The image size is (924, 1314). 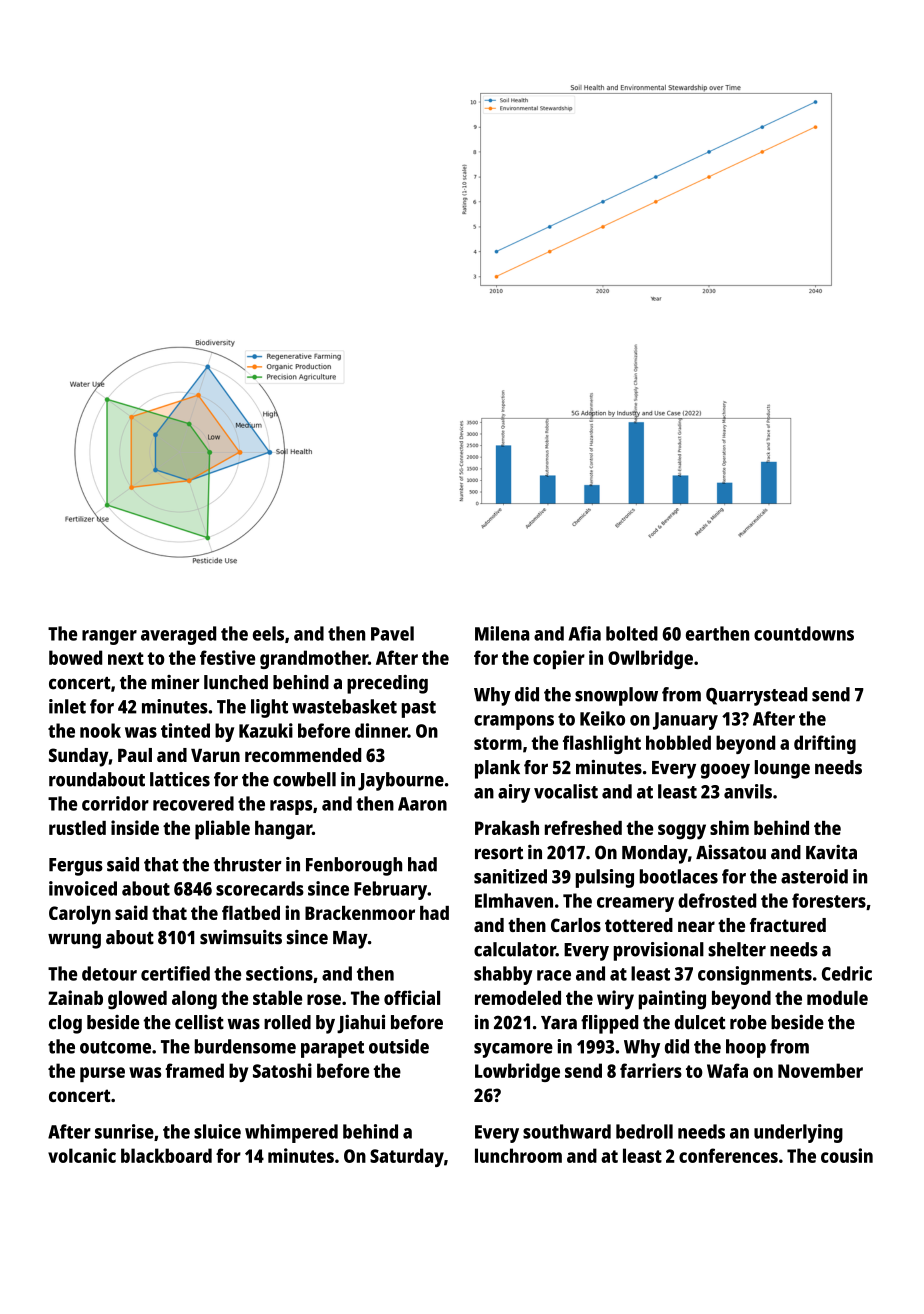 What do you see at coordinates (679, 876) in the screenshot?
I see `bootlaces` at bounding box center [679, 876].
